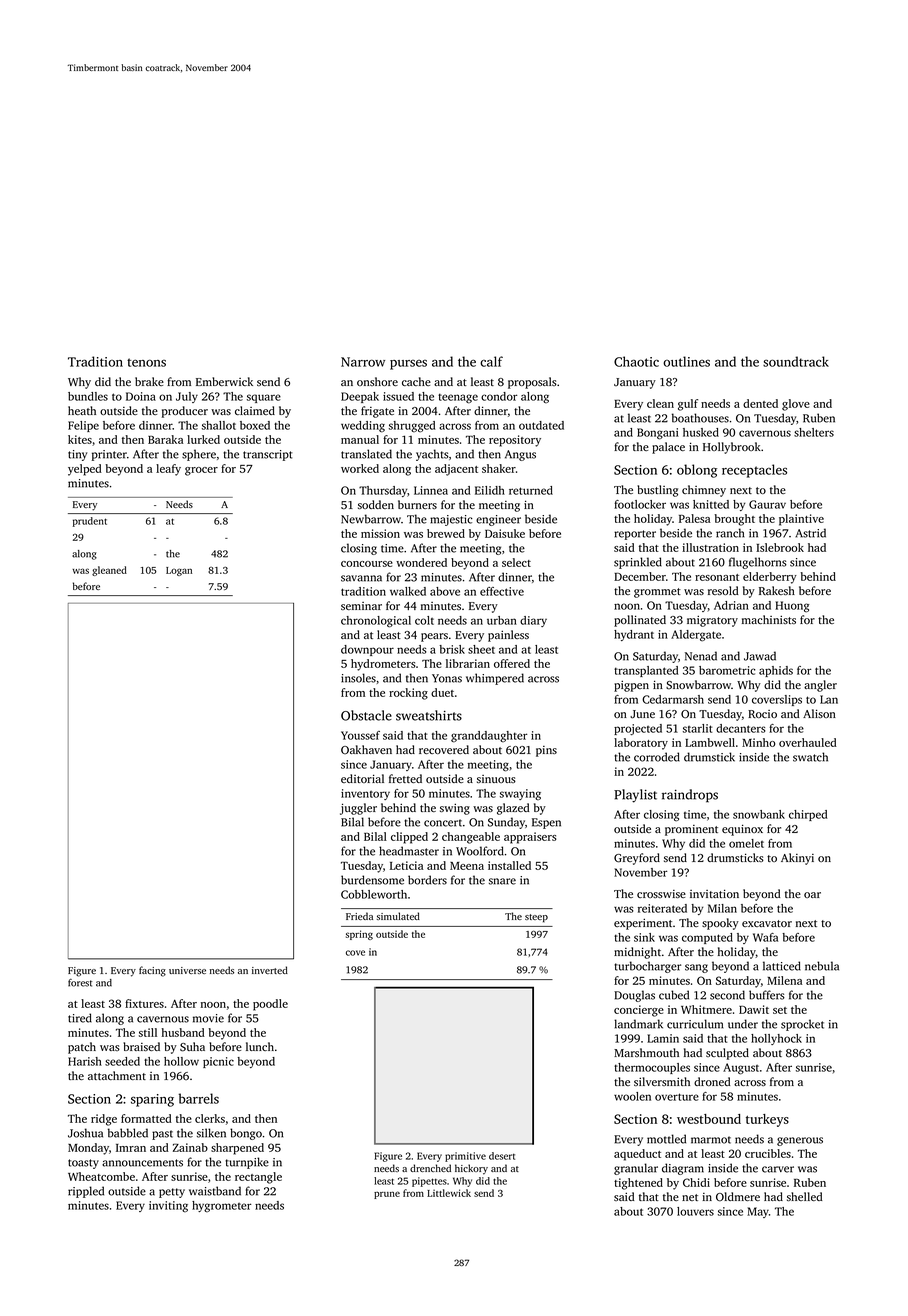 This document has height=1316, width=908. I want to click on prudent, so click(90, 522).
